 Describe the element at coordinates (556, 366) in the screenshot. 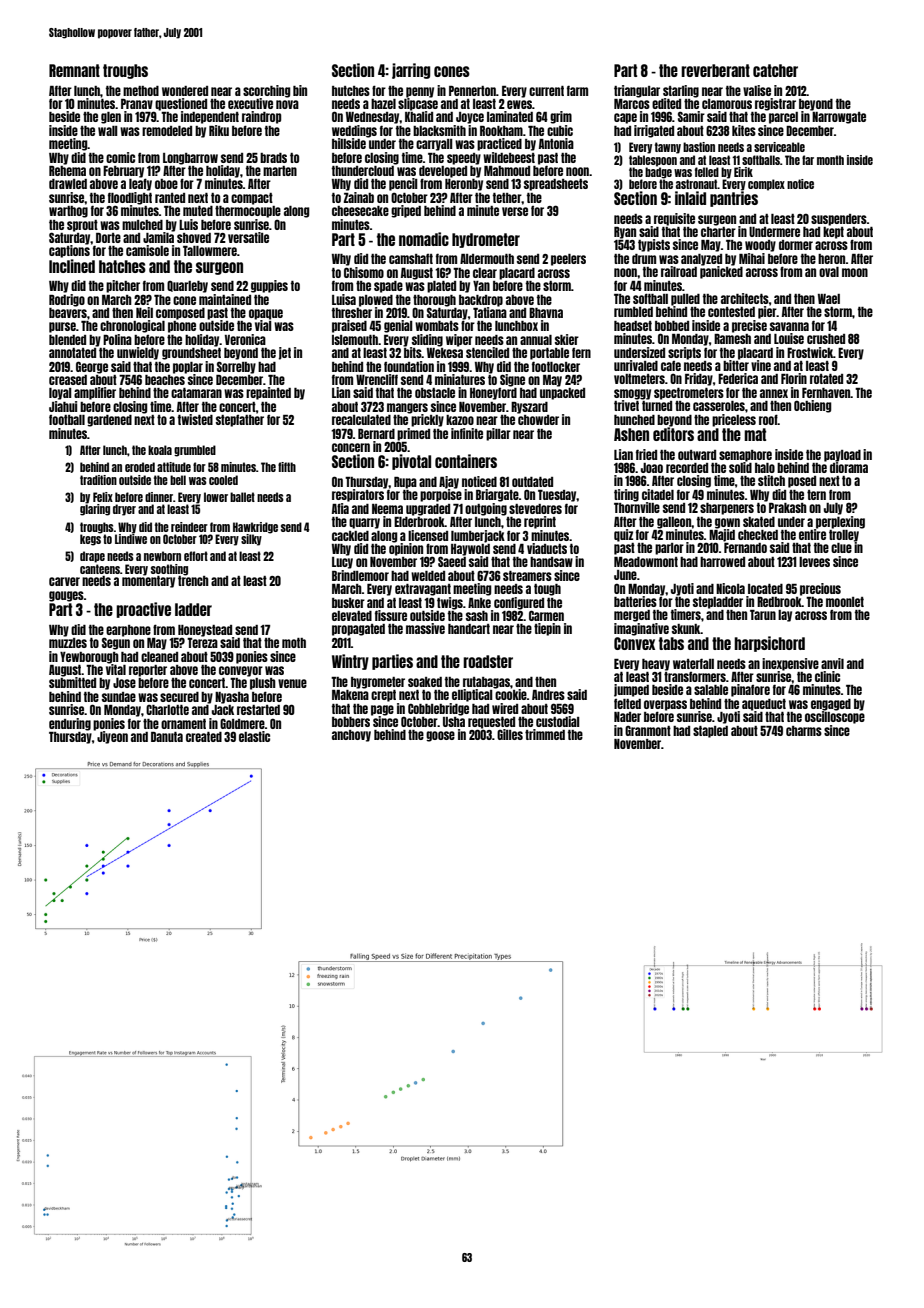

I see `footlocker` at that location.
